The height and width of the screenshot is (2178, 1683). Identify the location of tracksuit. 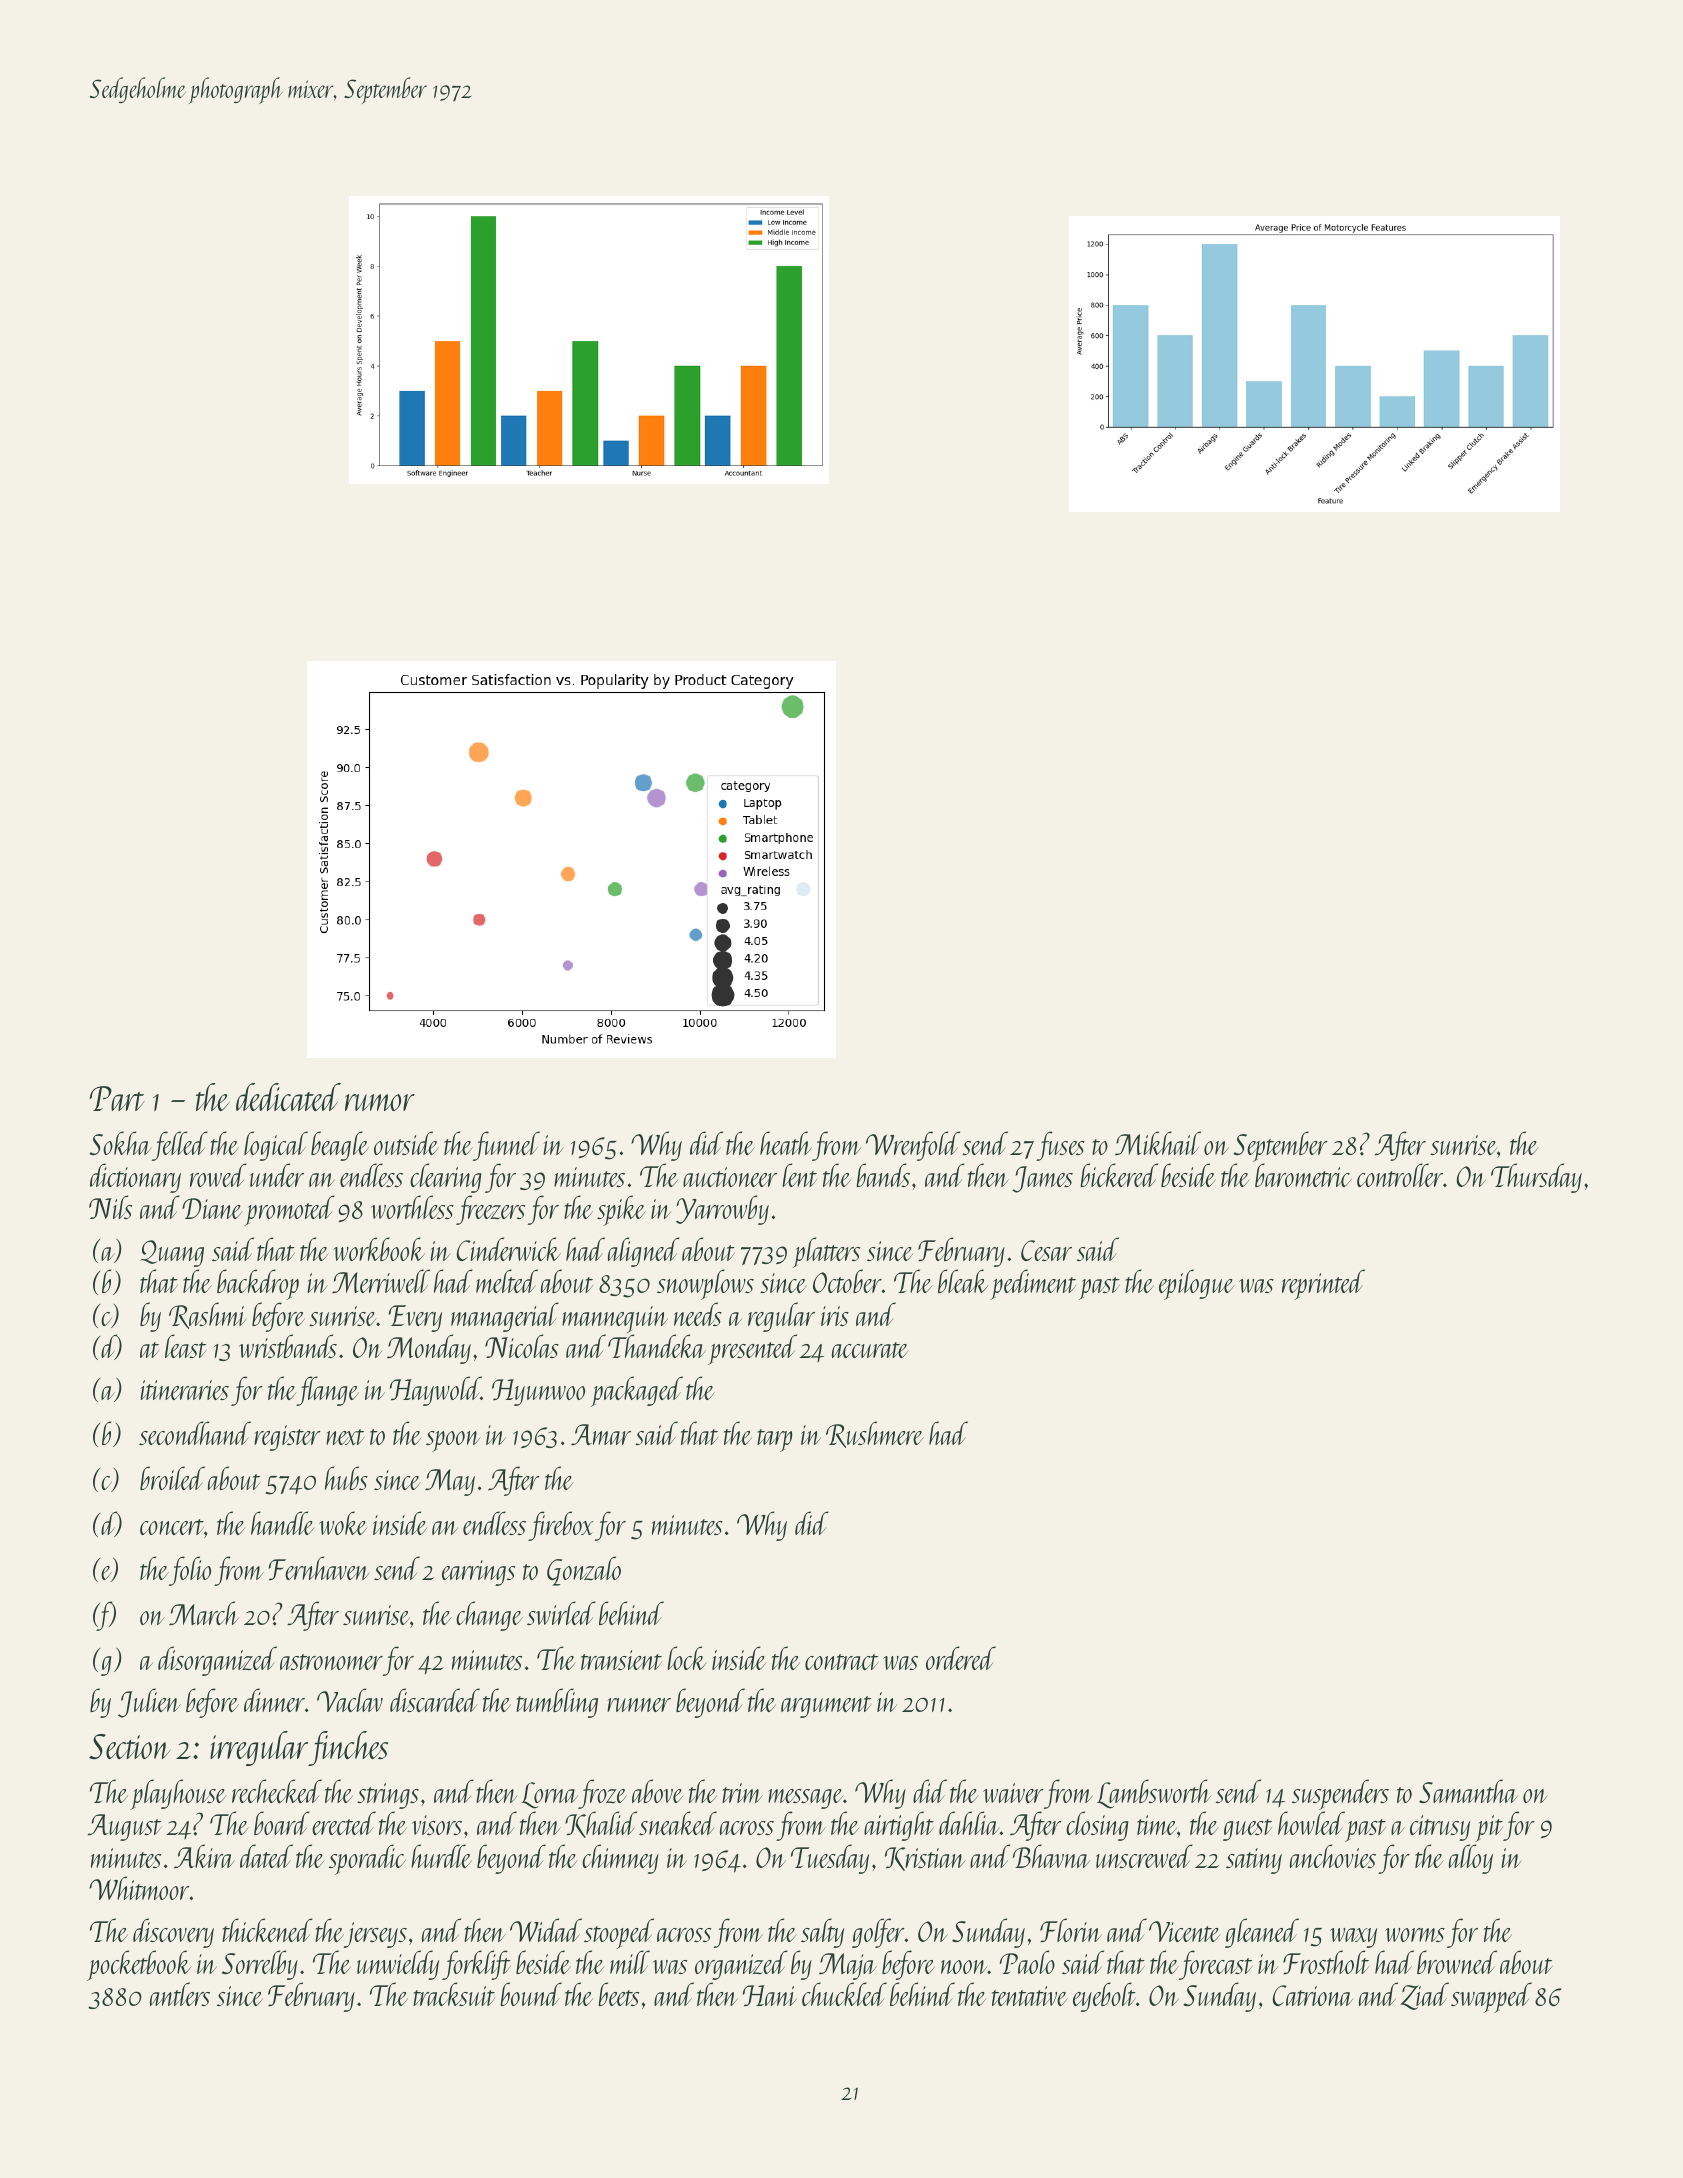
(454, 1994).
